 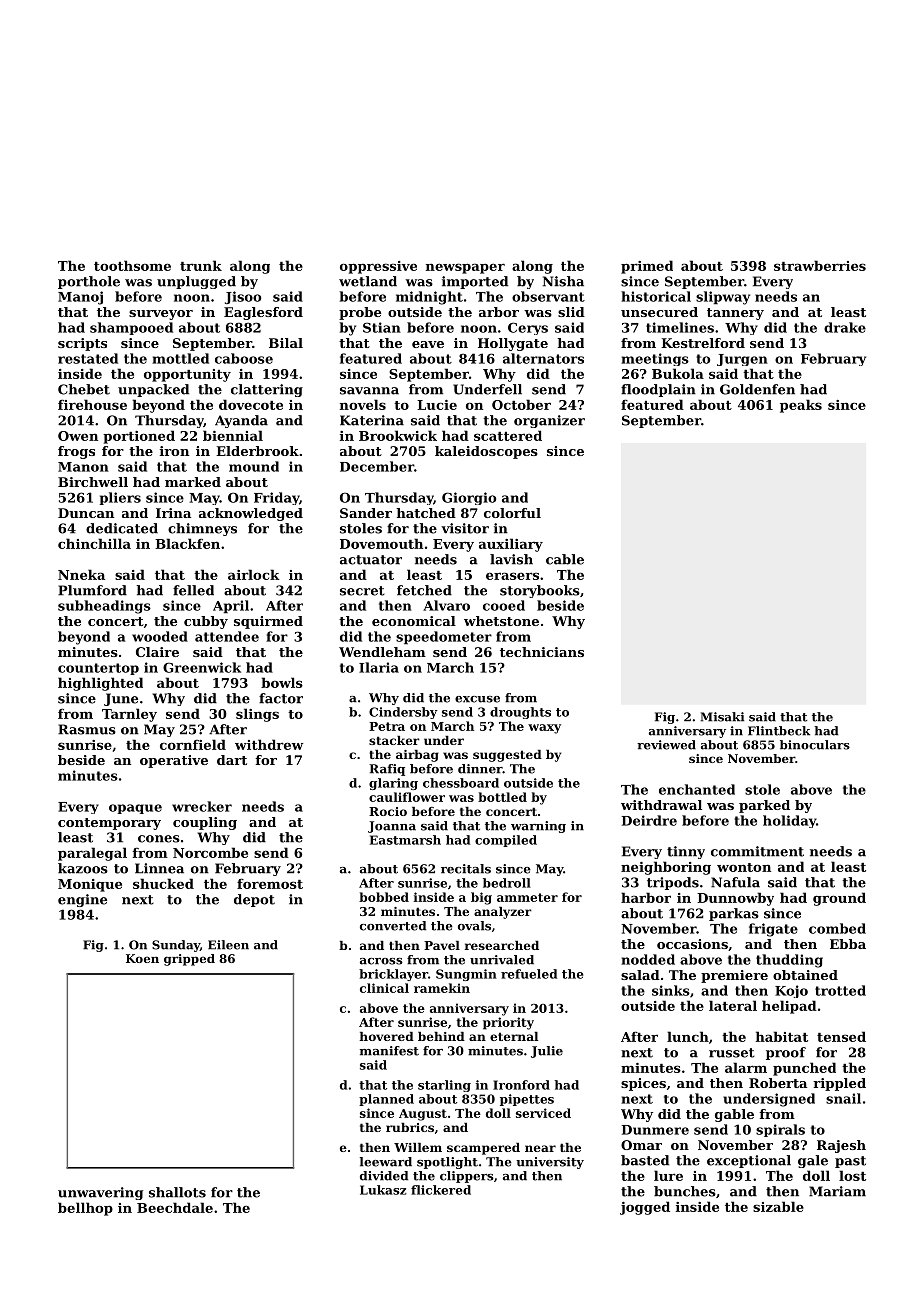 I want to click on Sunday, so click(x=176, y=946).
